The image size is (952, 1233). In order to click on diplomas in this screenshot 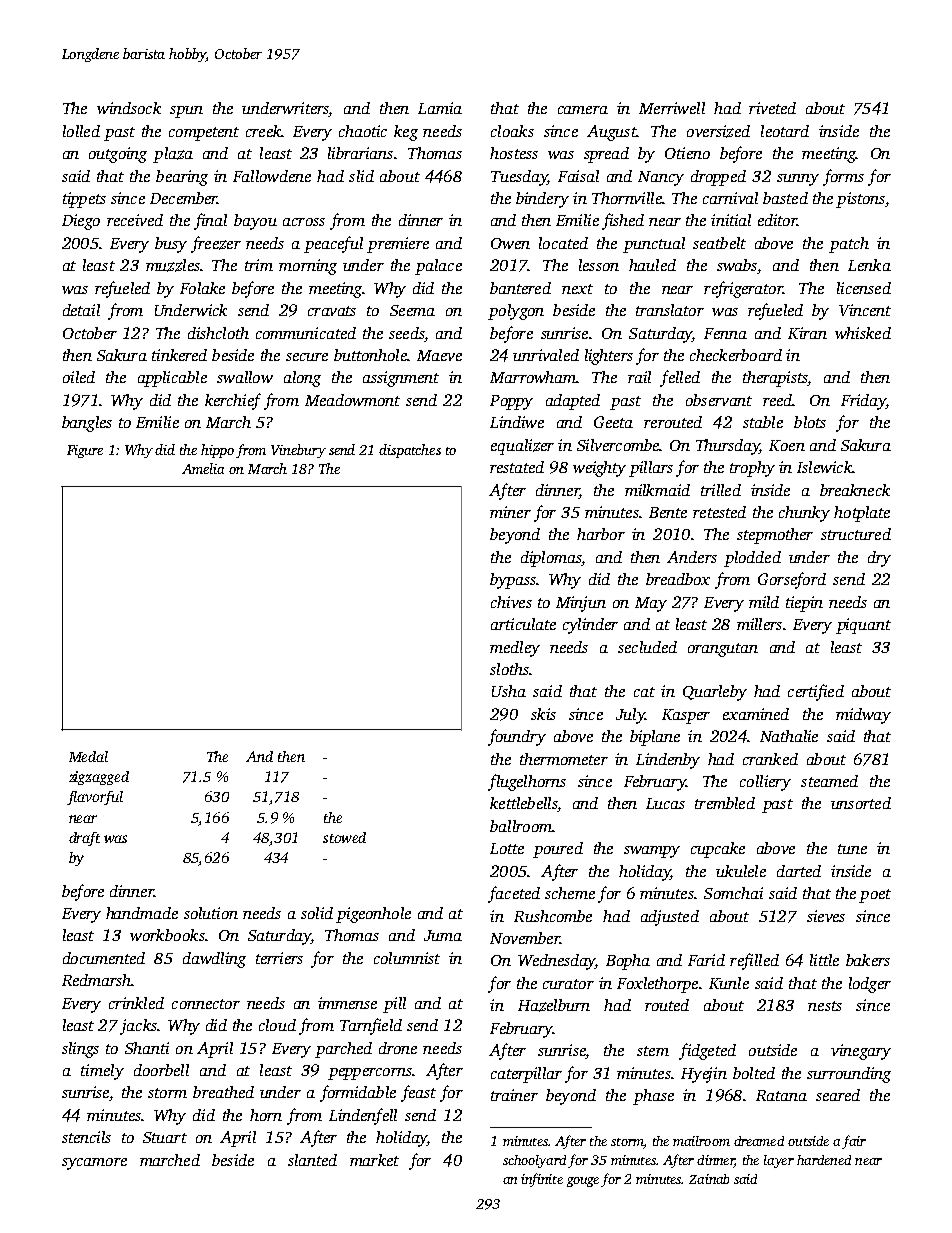, I will do `click(551, 559)`.
